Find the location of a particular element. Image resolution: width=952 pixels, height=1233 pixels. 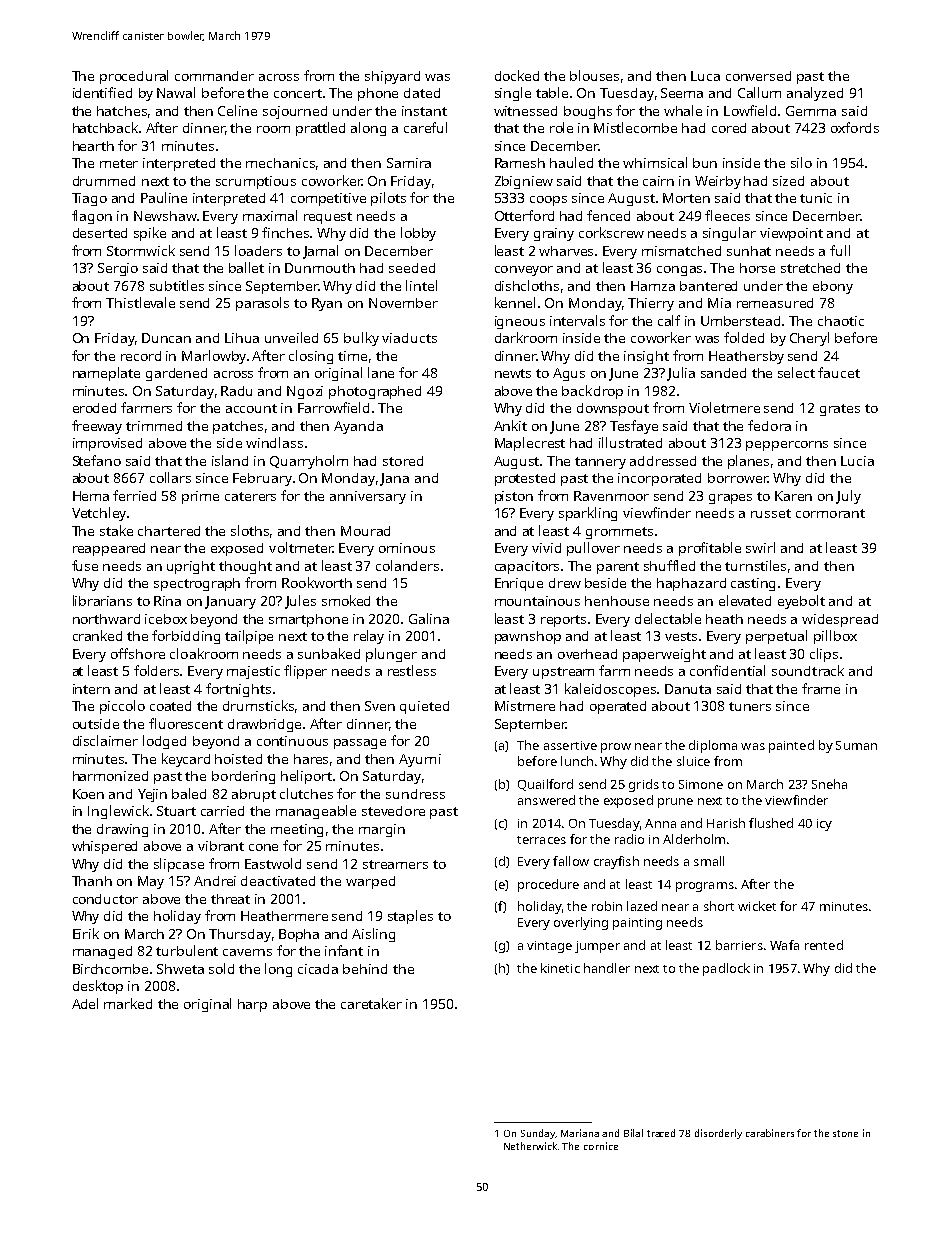

Sven is located at coordinates (380, 706).
